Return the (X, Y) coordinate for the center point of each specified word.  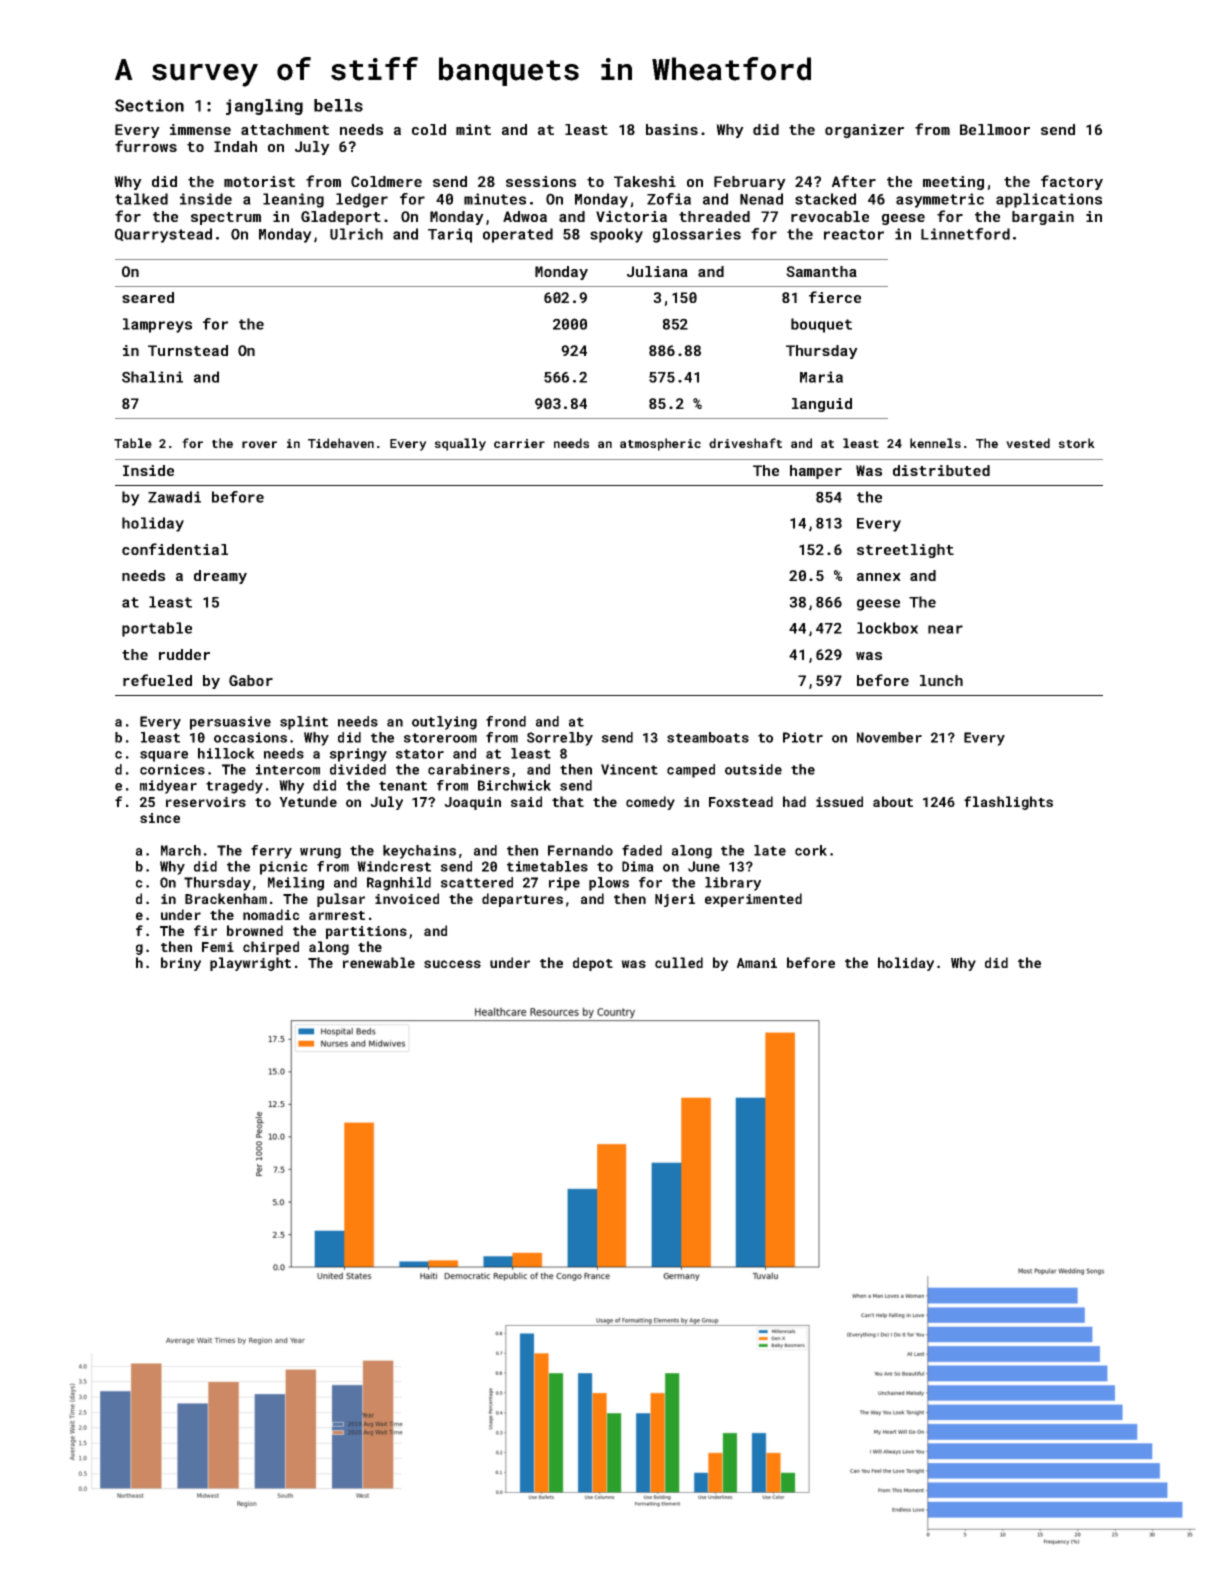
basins (672, 129)
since (160, 818)
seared (148, 297)
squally (460, 444)
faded (642, 850)
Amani (757, 963)
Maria (821, 377)
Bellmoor (995, 129)
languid (822, 405)
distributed (941, 470)
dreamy (220, 577)
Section (149, 105)
